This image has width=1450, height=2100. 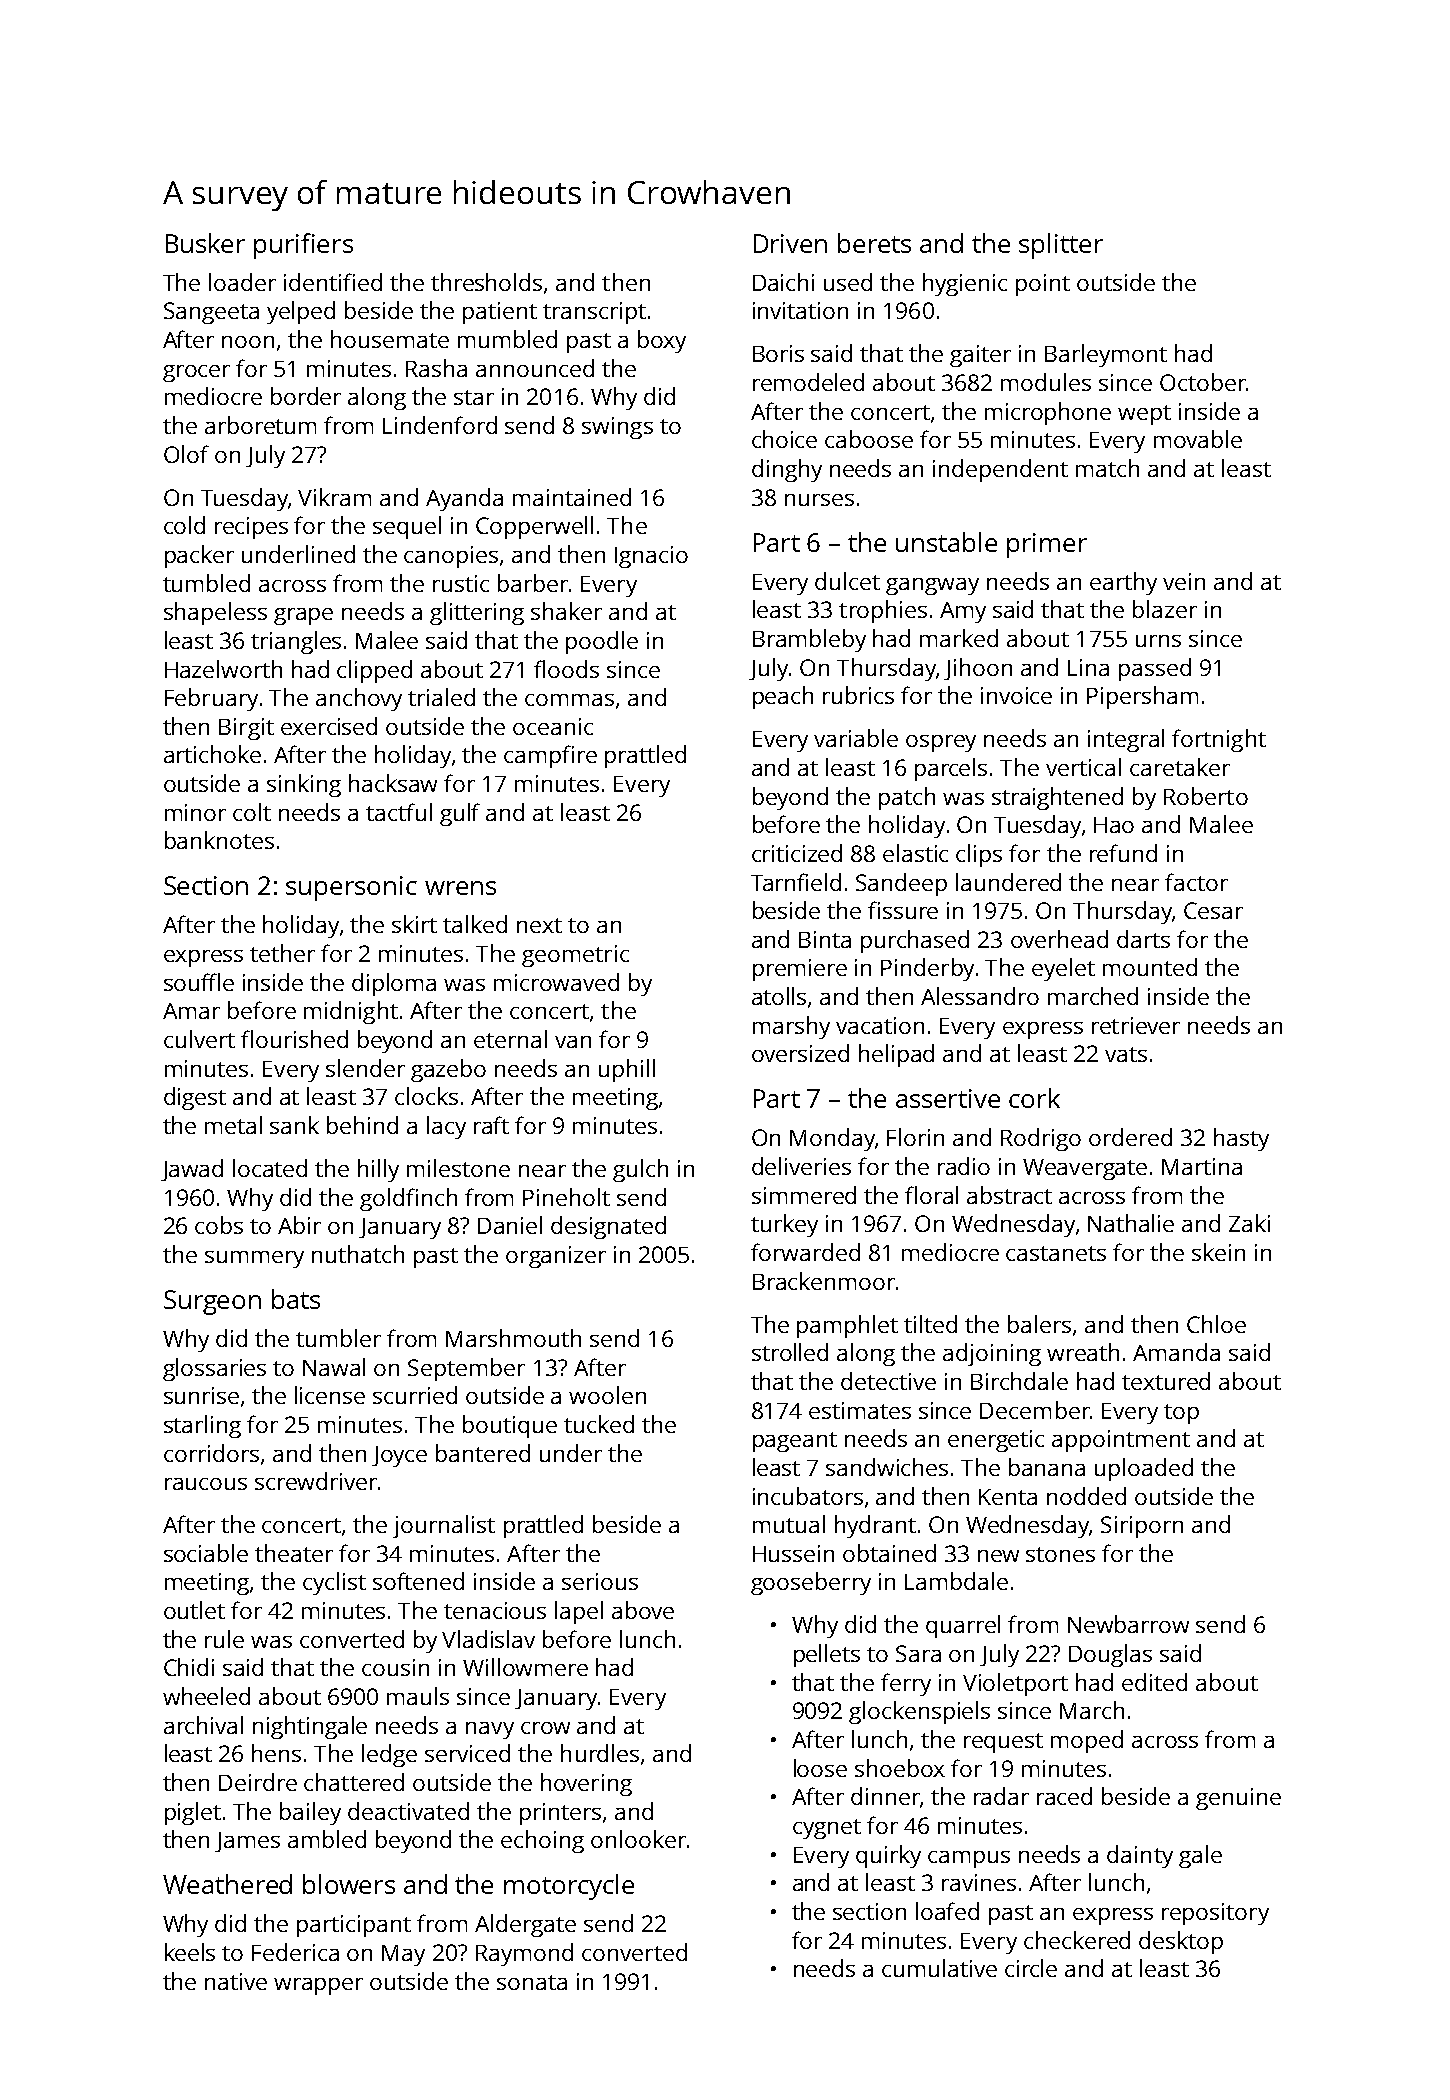 What do you see at coordinates (1009, 1195) in the image?
I see `abstract` at bounding box center [1009, 1195].
